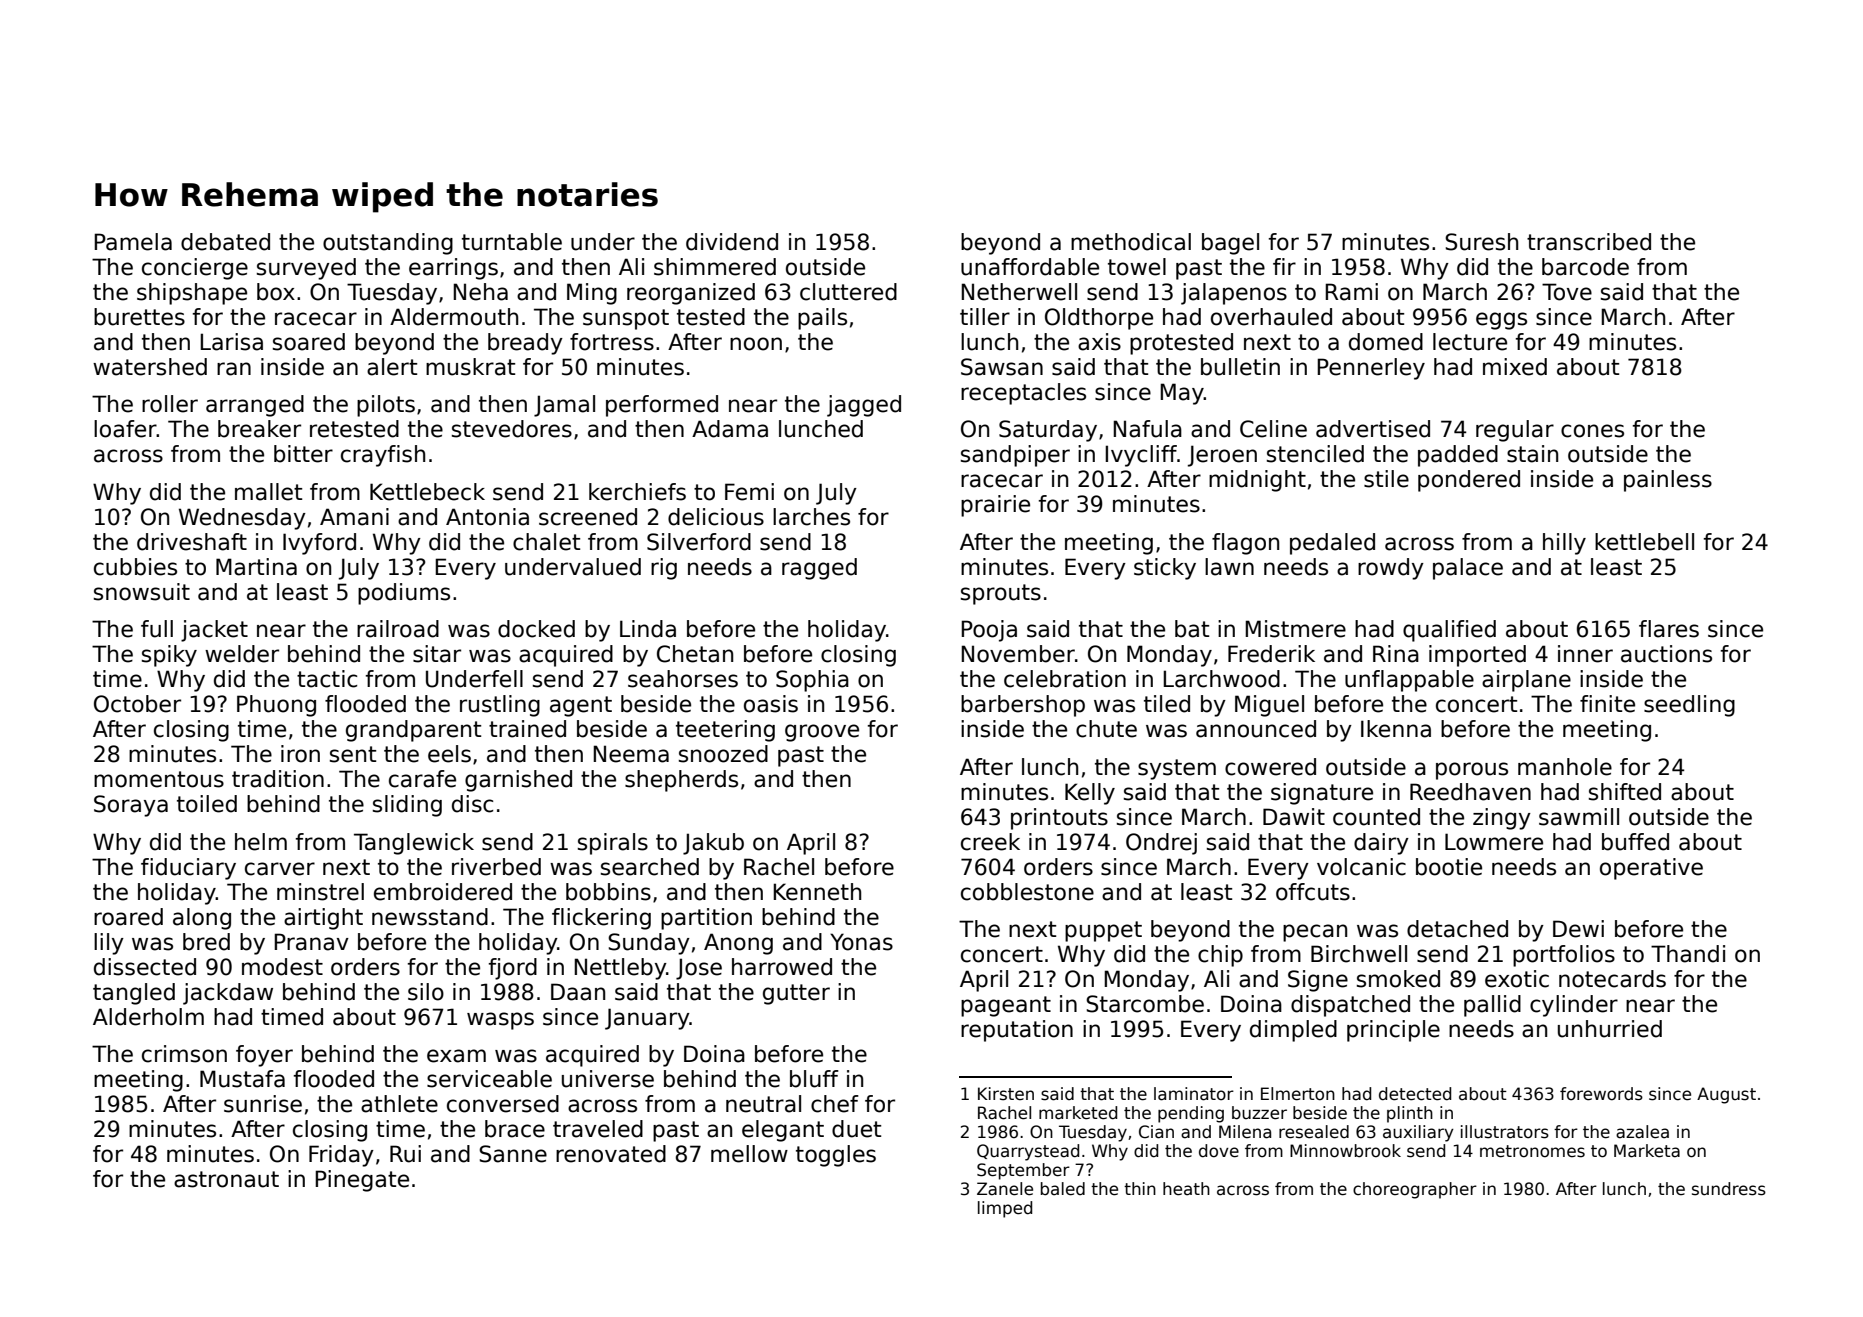 Image resolution: width=1863 pixels, height=1317 pixels. Describe the element at coordinates (1668, 481) in the image. I see `painless` at that location.
